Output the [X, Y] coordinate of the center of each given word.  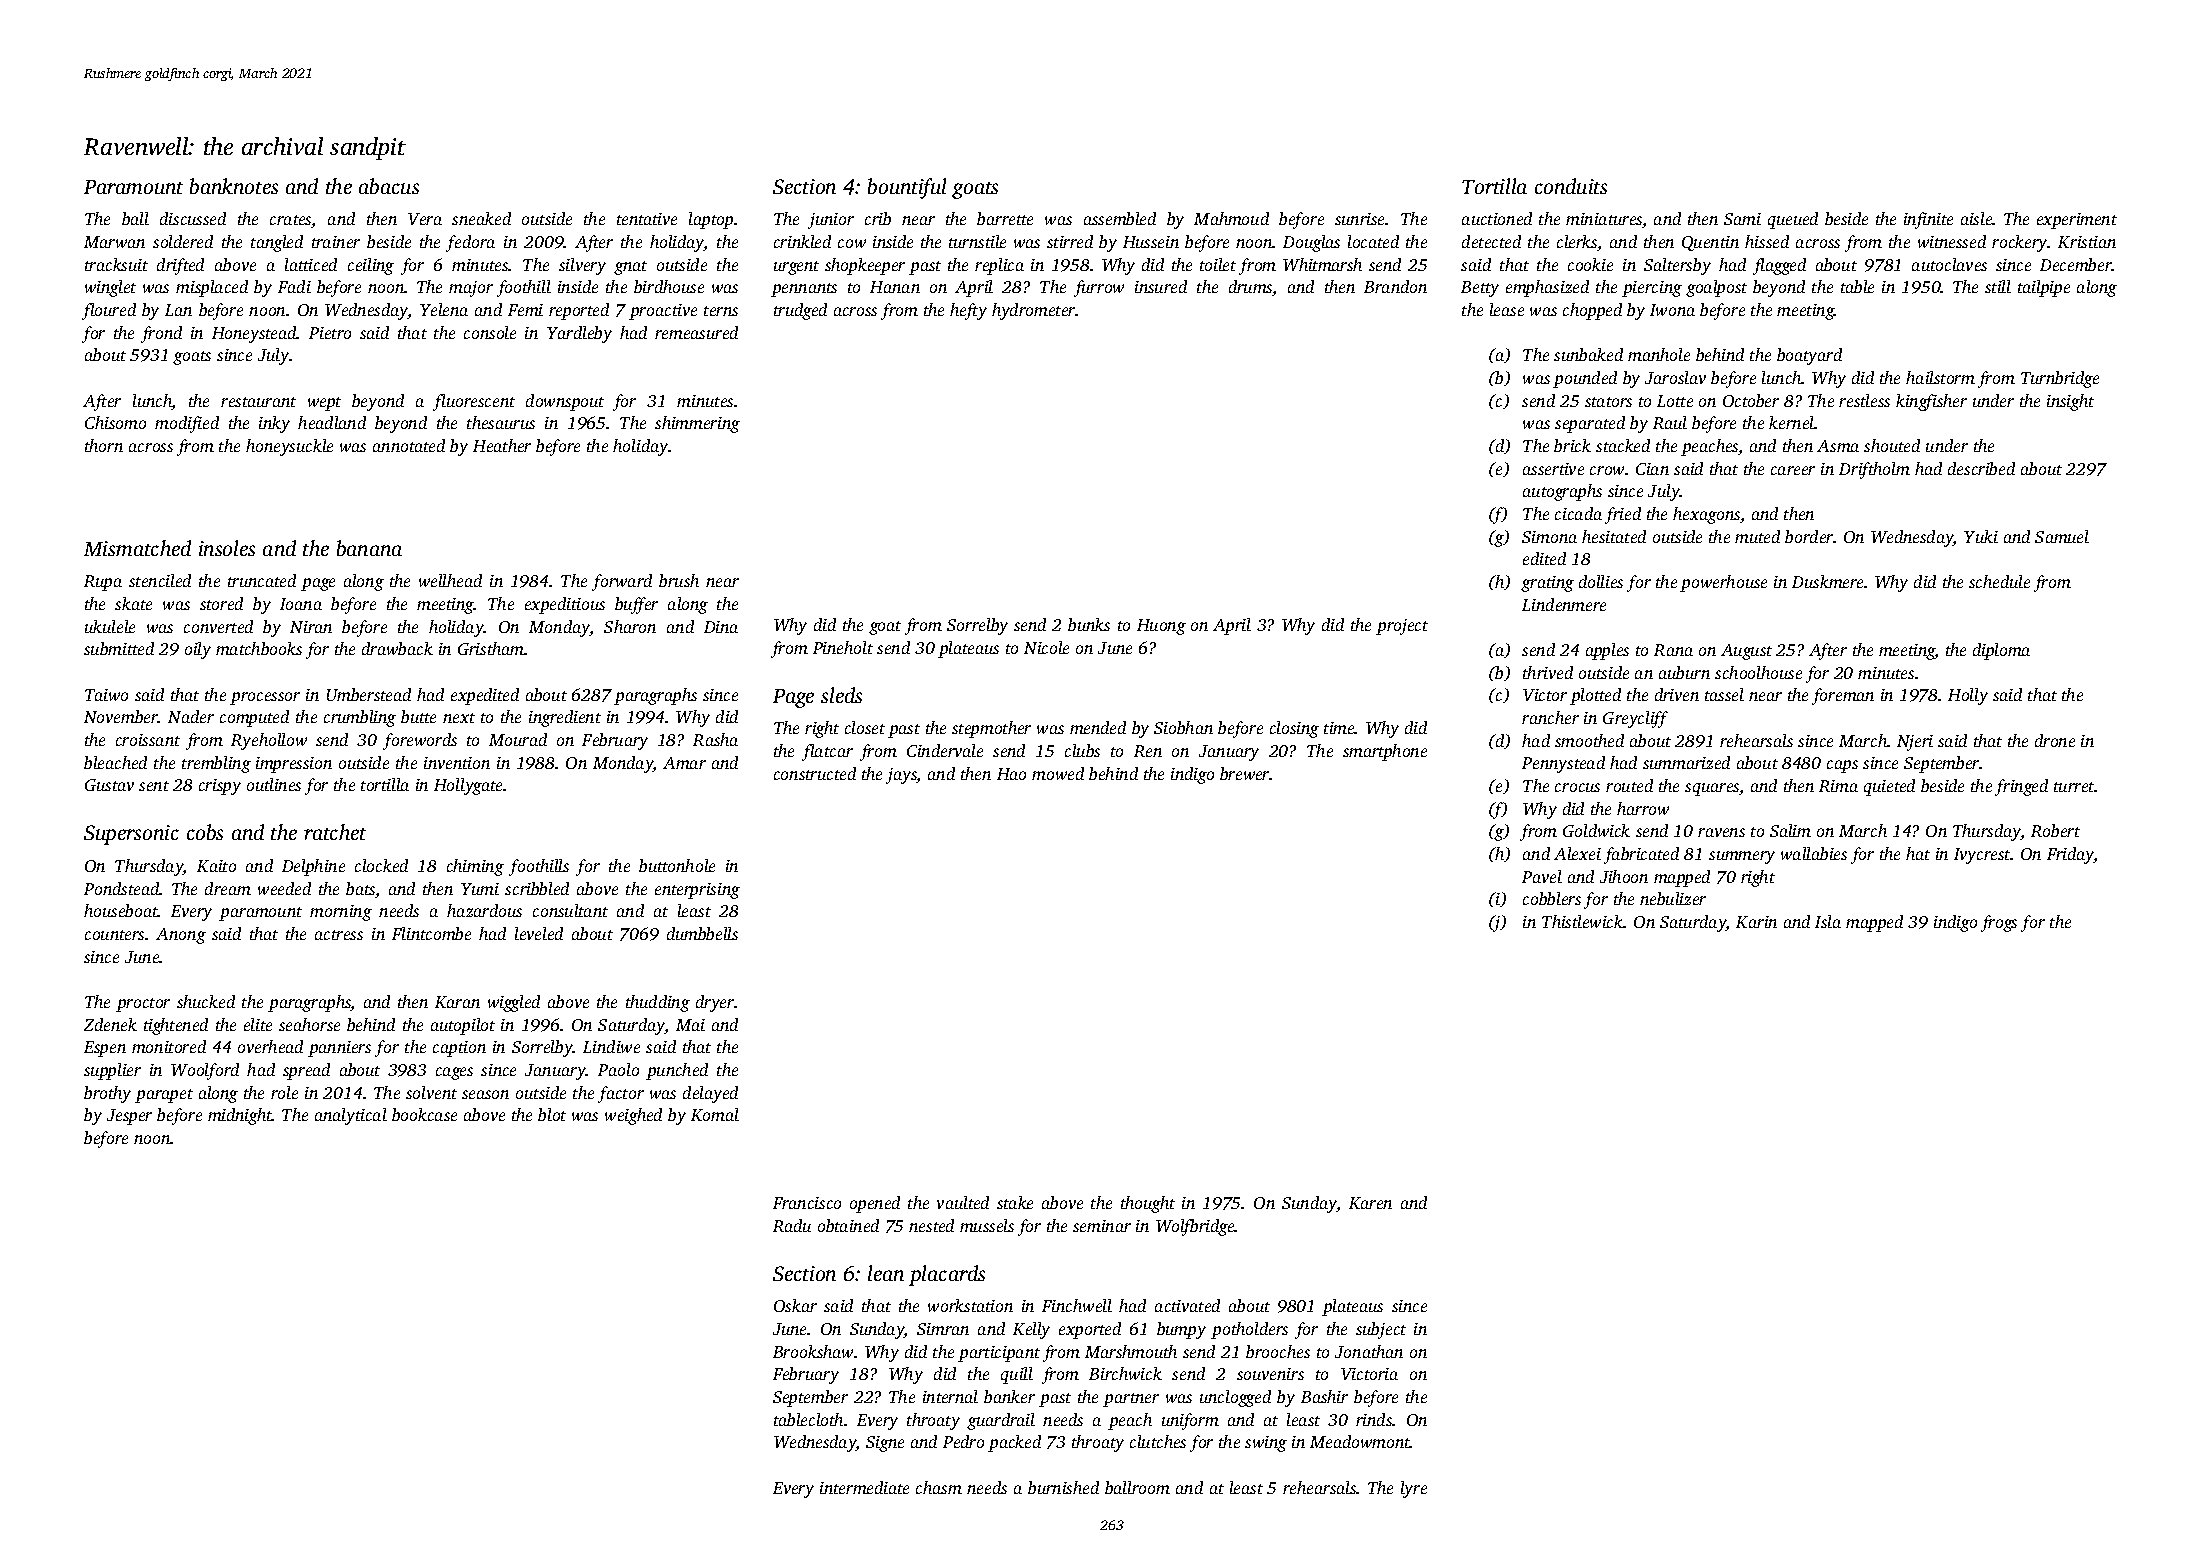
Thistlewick [1583, 921]
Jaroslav [1675, 377]
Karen [1370, 1203]
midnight [240, 1116]
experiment [2077, 221]
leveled [539, 933]
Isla [1828, 921]
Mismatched [137, 548]
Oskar [795, 1305]
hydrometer [1034, 311]
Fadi [294, 286]
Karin [1756, 922]
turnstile [977, 241]
